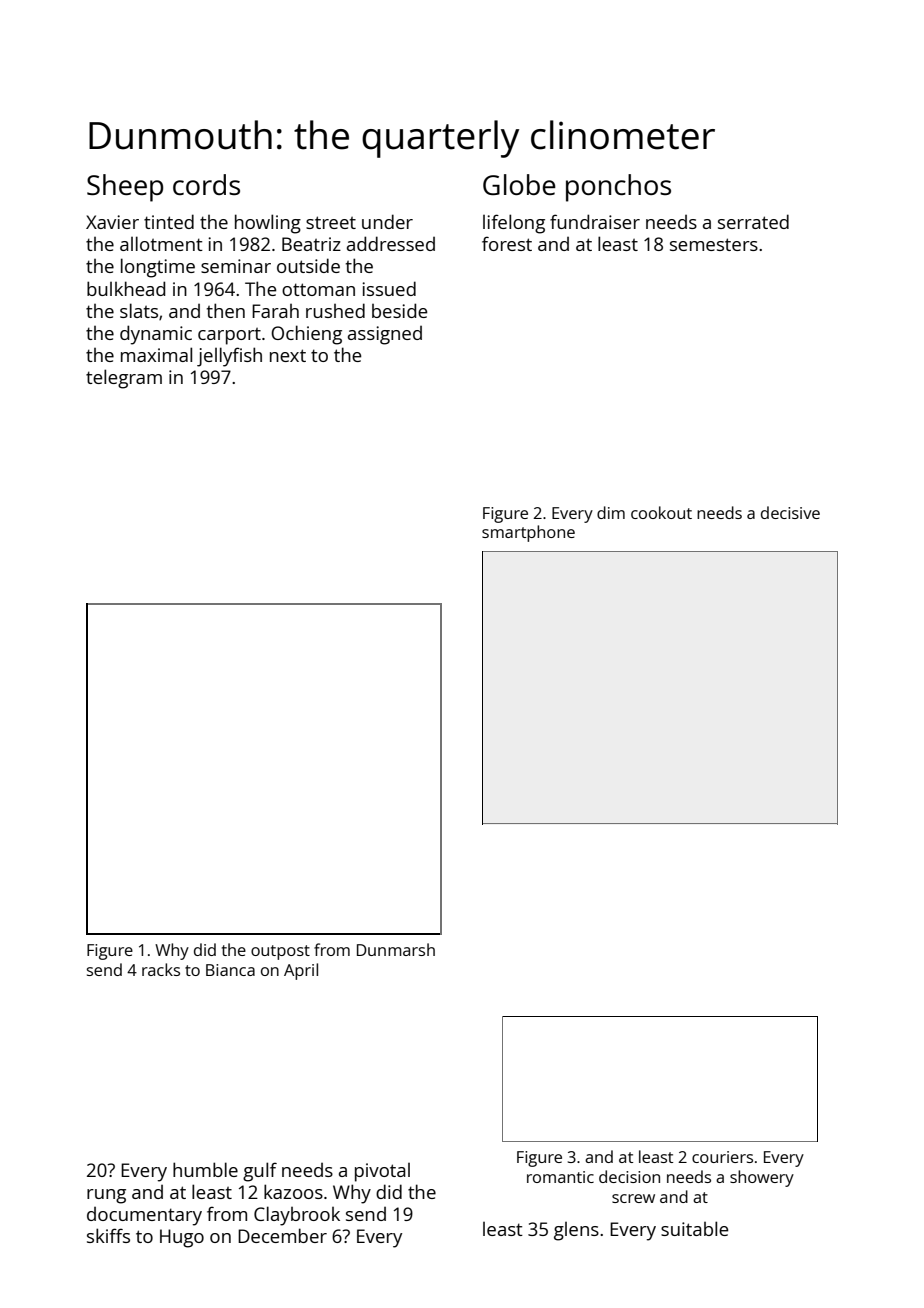 The width and height of the screenshot is (924, 1308). I want to click on forest, so click(507, 243).
